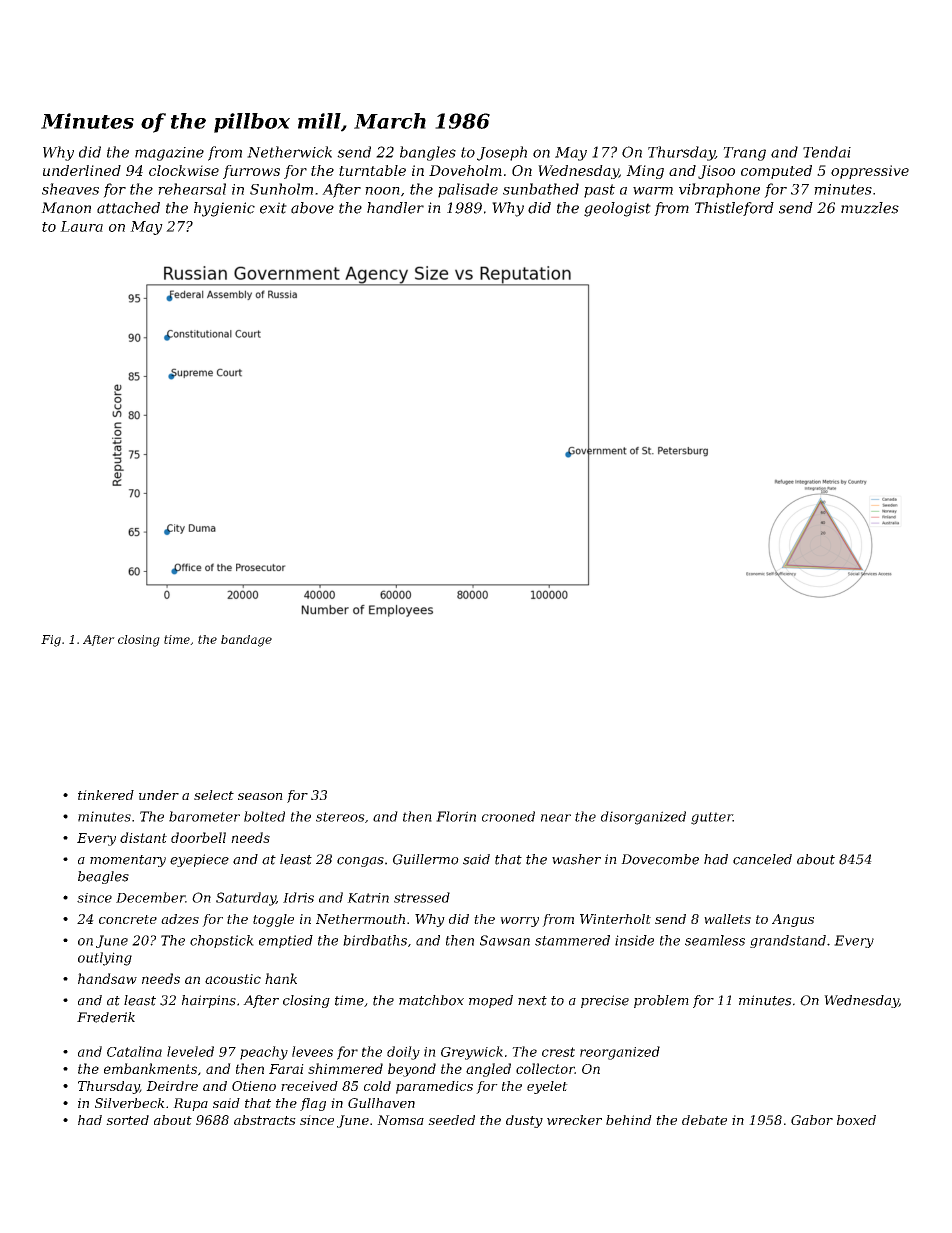 The height and width of the screenshot is (1233, 952). What do you see at coordinates (265, 1120) in the screenshot?
I see `abstracts` at bounding box center [265, 1120].
